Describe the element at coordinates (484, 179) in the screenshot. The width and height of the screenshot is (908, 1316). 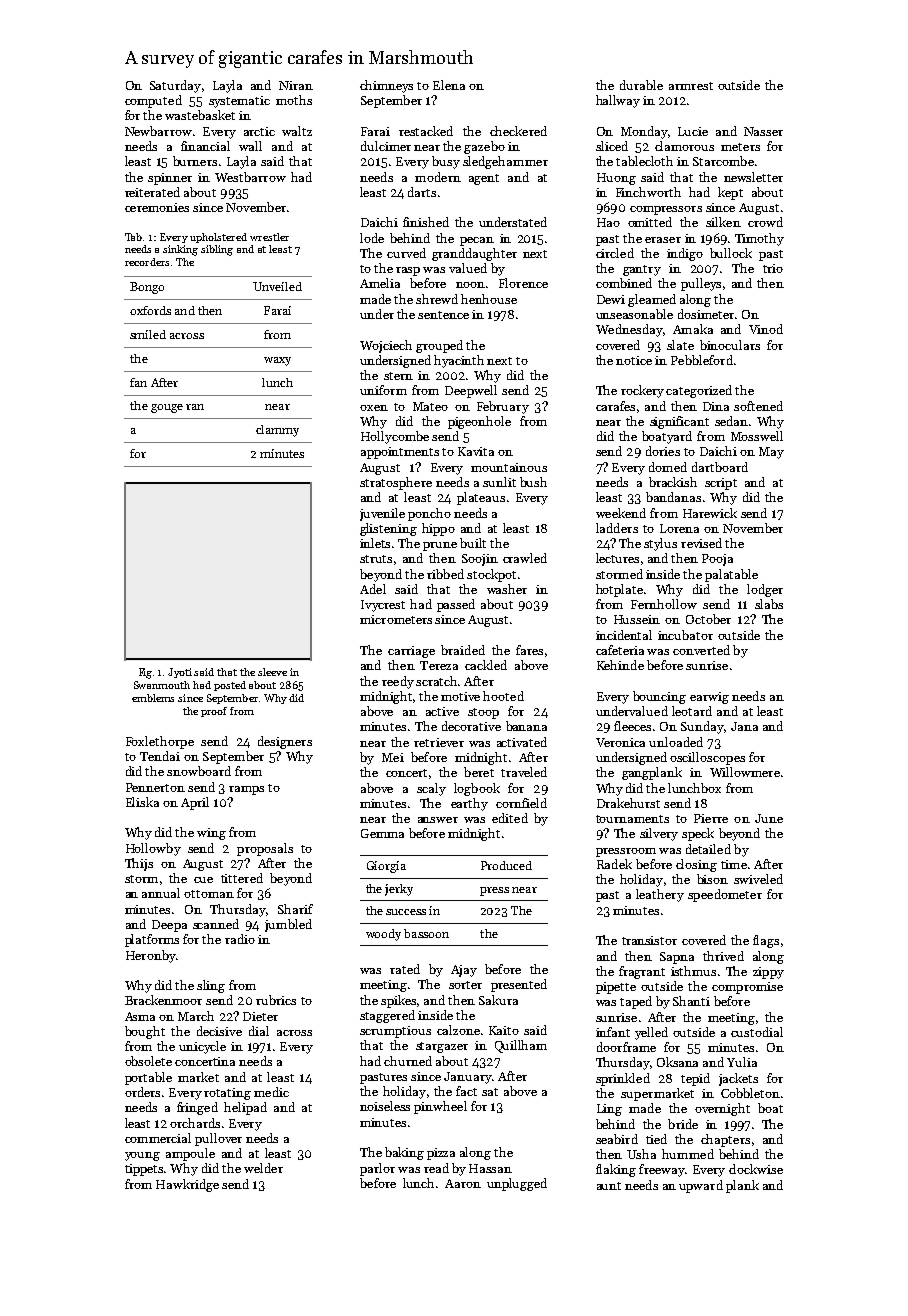
I see `agent` at that location.
